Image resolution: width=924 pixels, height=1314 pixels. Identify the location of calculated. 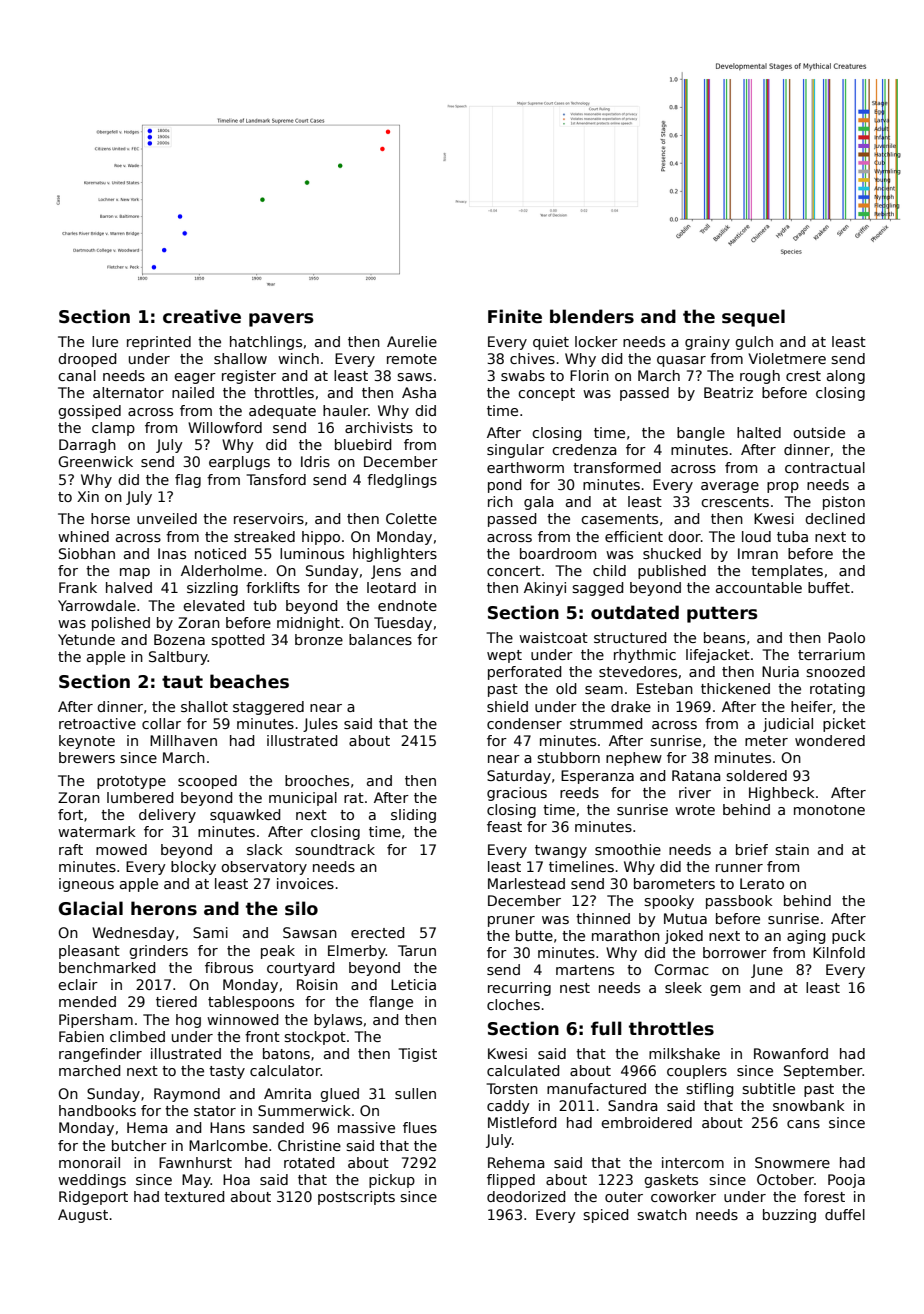
(523, 1070).
